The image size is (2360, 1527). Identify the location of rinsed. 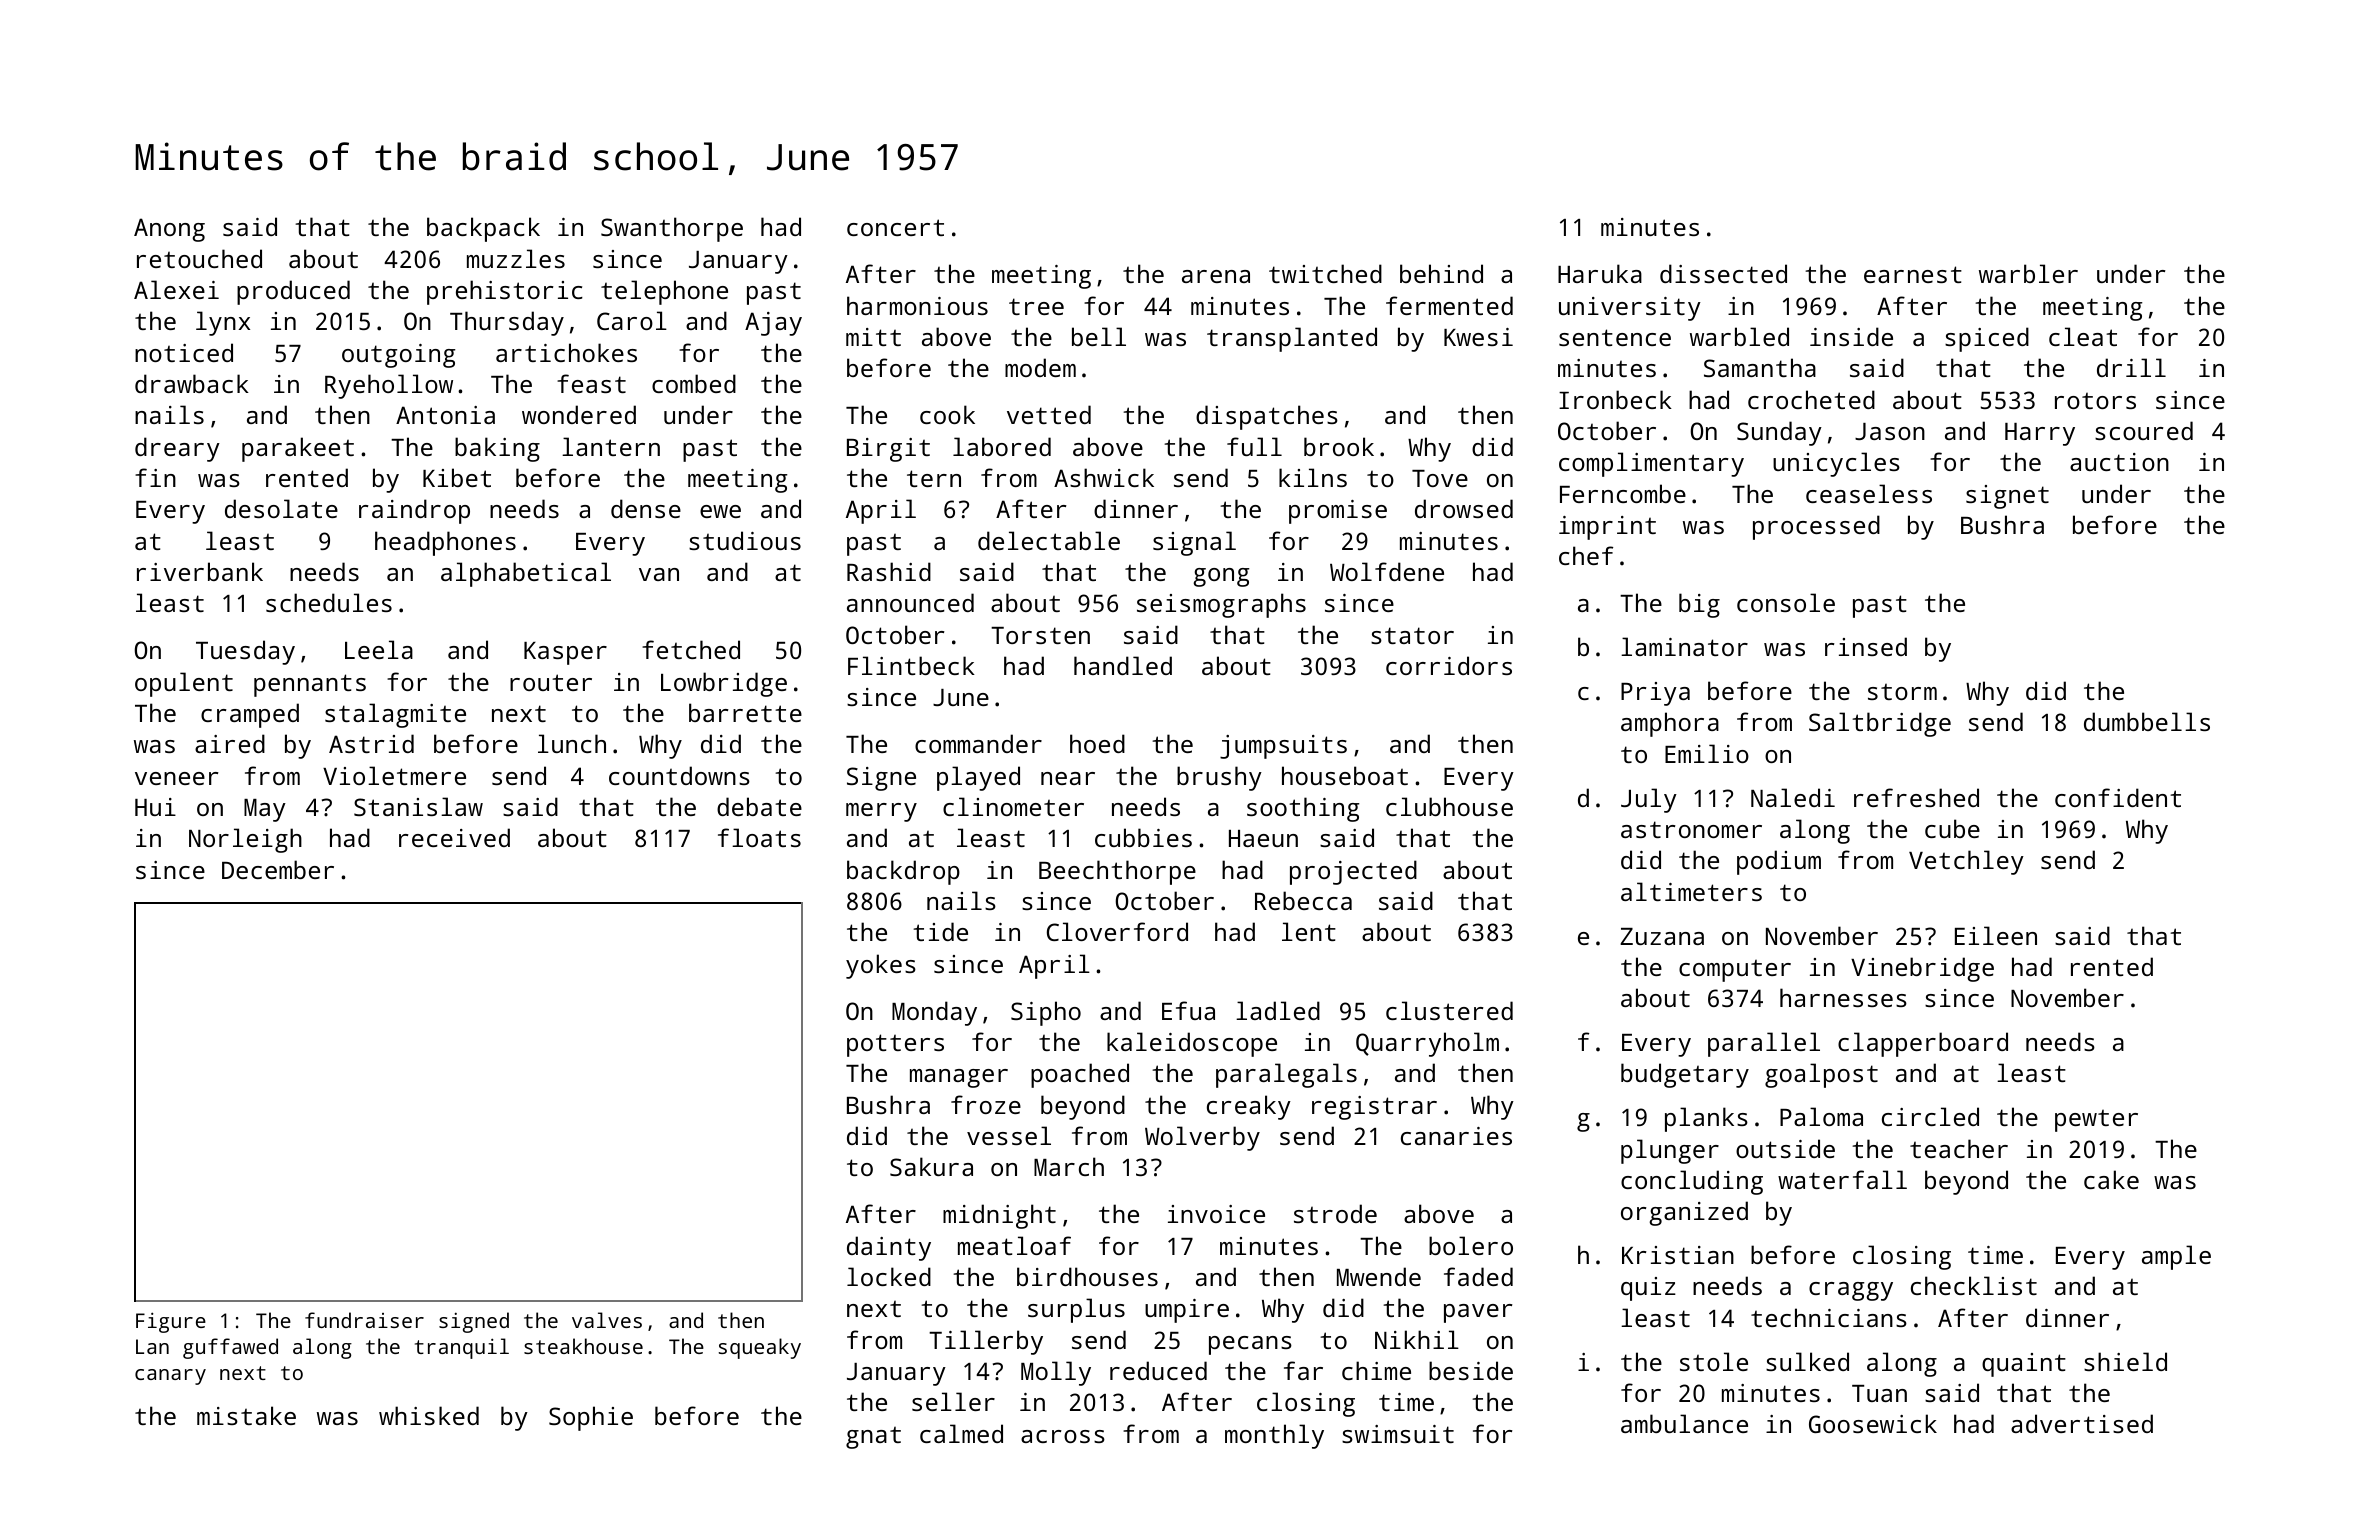
(1866, 646).
